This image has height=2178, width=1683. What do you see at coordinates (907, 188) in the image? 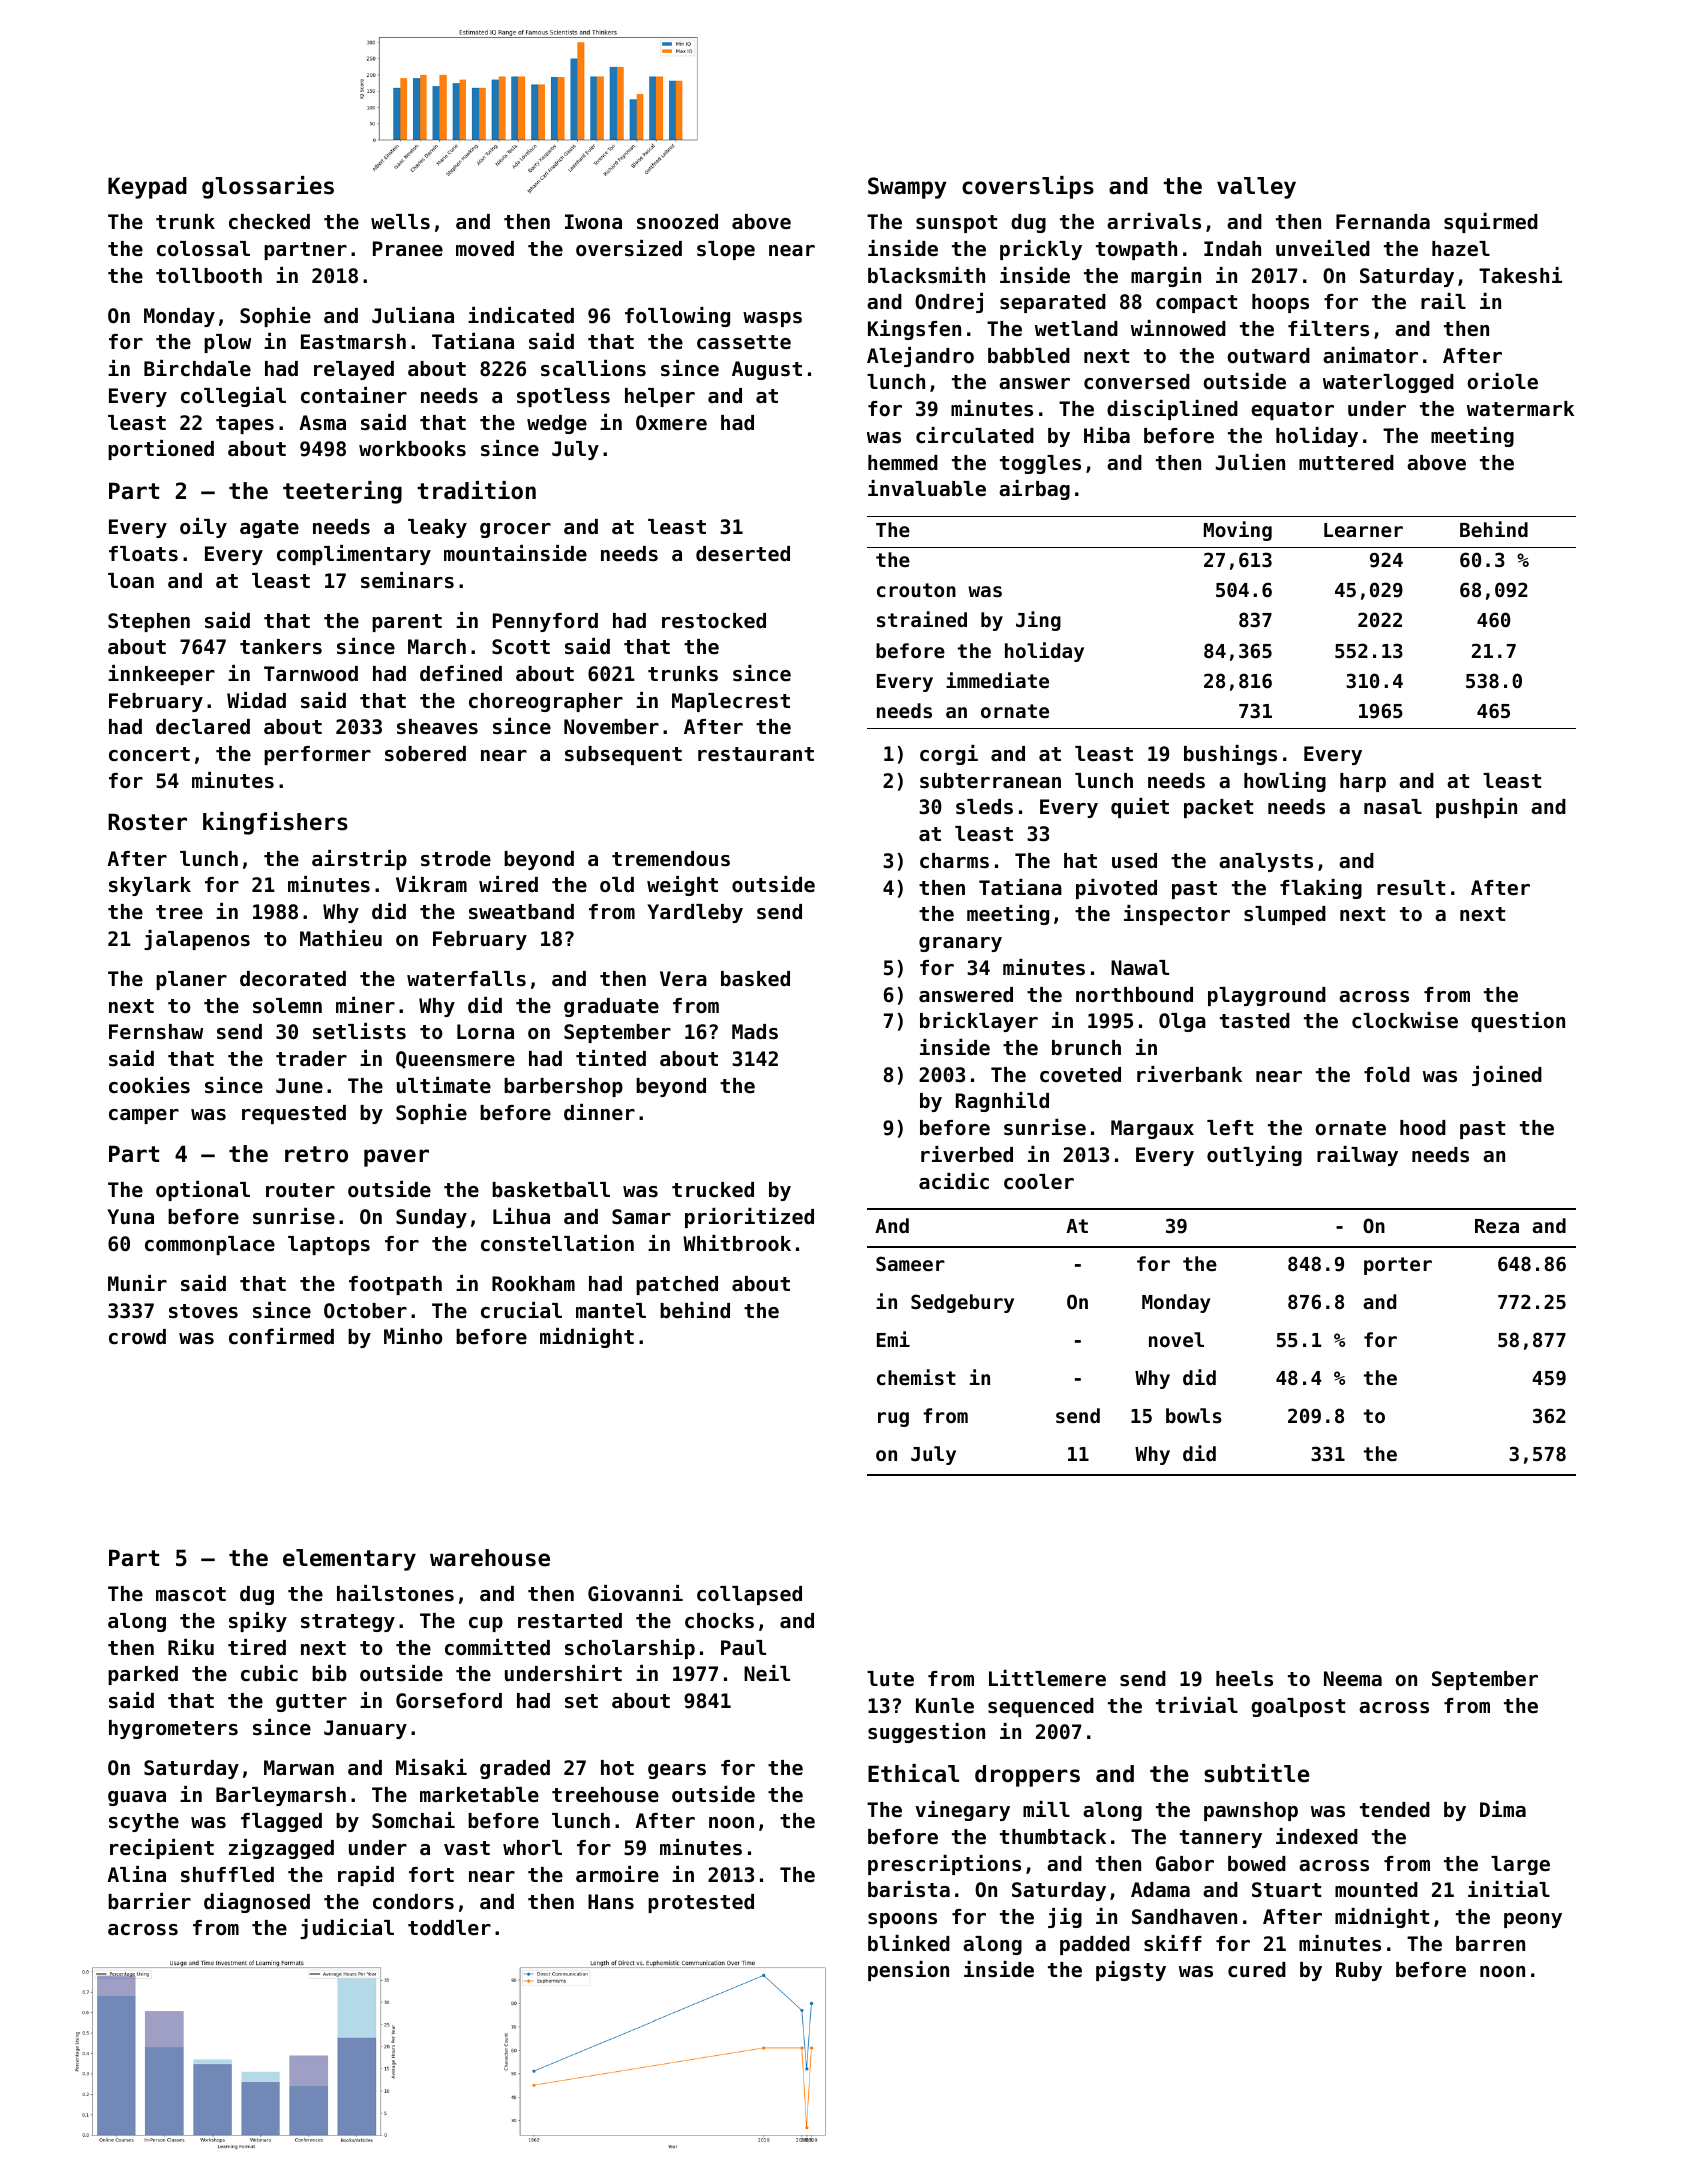
I see `Swampy` at bounding box center [907, 188].
